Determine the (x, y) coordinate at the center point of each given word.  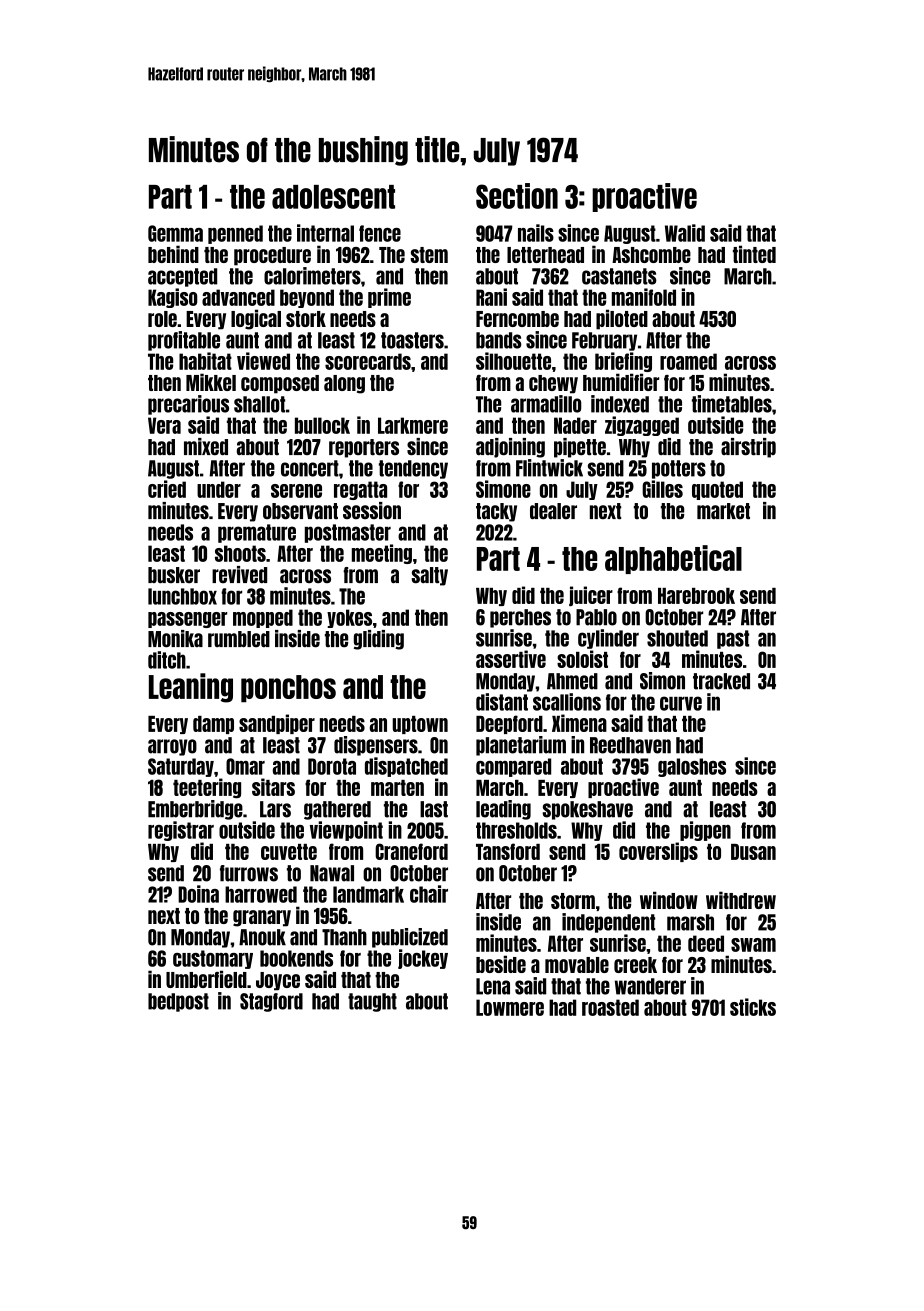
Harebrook (696, 596)
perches (520, 618)
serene (296, 491)
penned (235, 234)
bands (499, 340)
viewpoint (346, 831)
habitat (205, 361)
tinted (754, 254)
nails (536, 233)
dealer (553, 511)
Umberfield (206, 979)
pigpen (705, 831)
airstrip (748, 448)
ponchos (288, 689)
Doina (198, 894)
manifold (644, 297)
